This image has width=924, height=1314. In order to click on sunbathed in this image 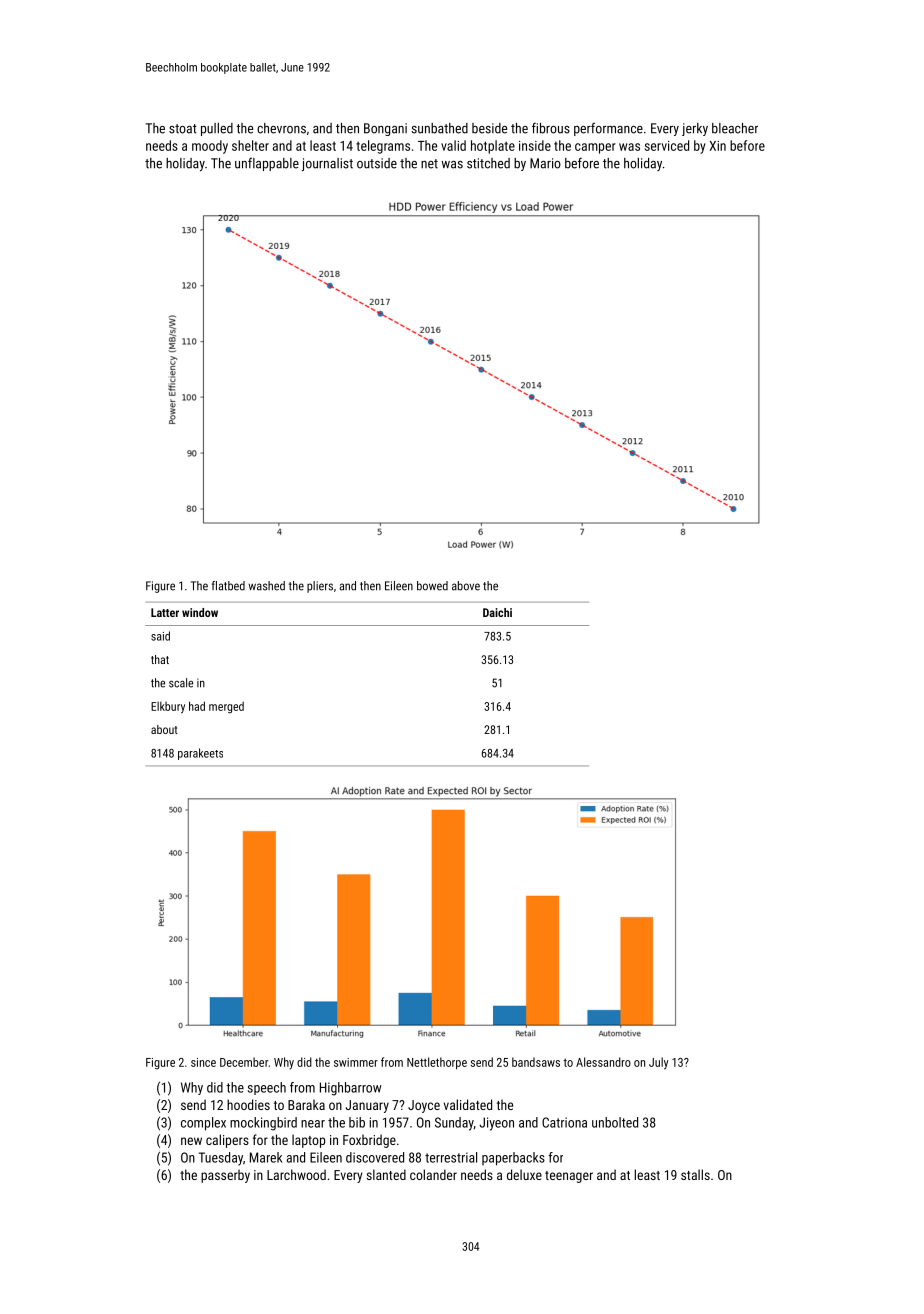, I will do `click(439, 128)`.
